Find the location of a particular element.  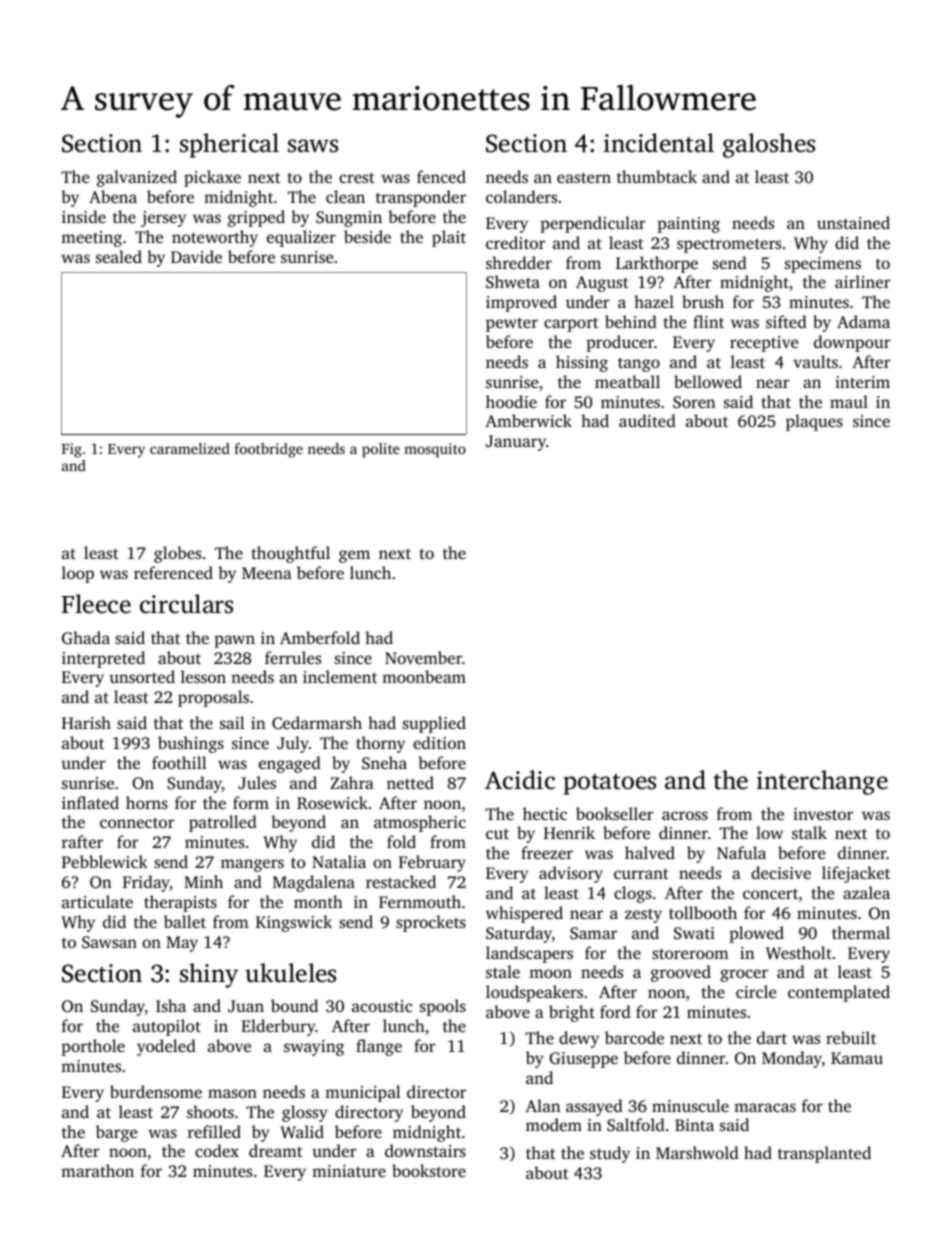

maul is located at coordinates (849, 401).
